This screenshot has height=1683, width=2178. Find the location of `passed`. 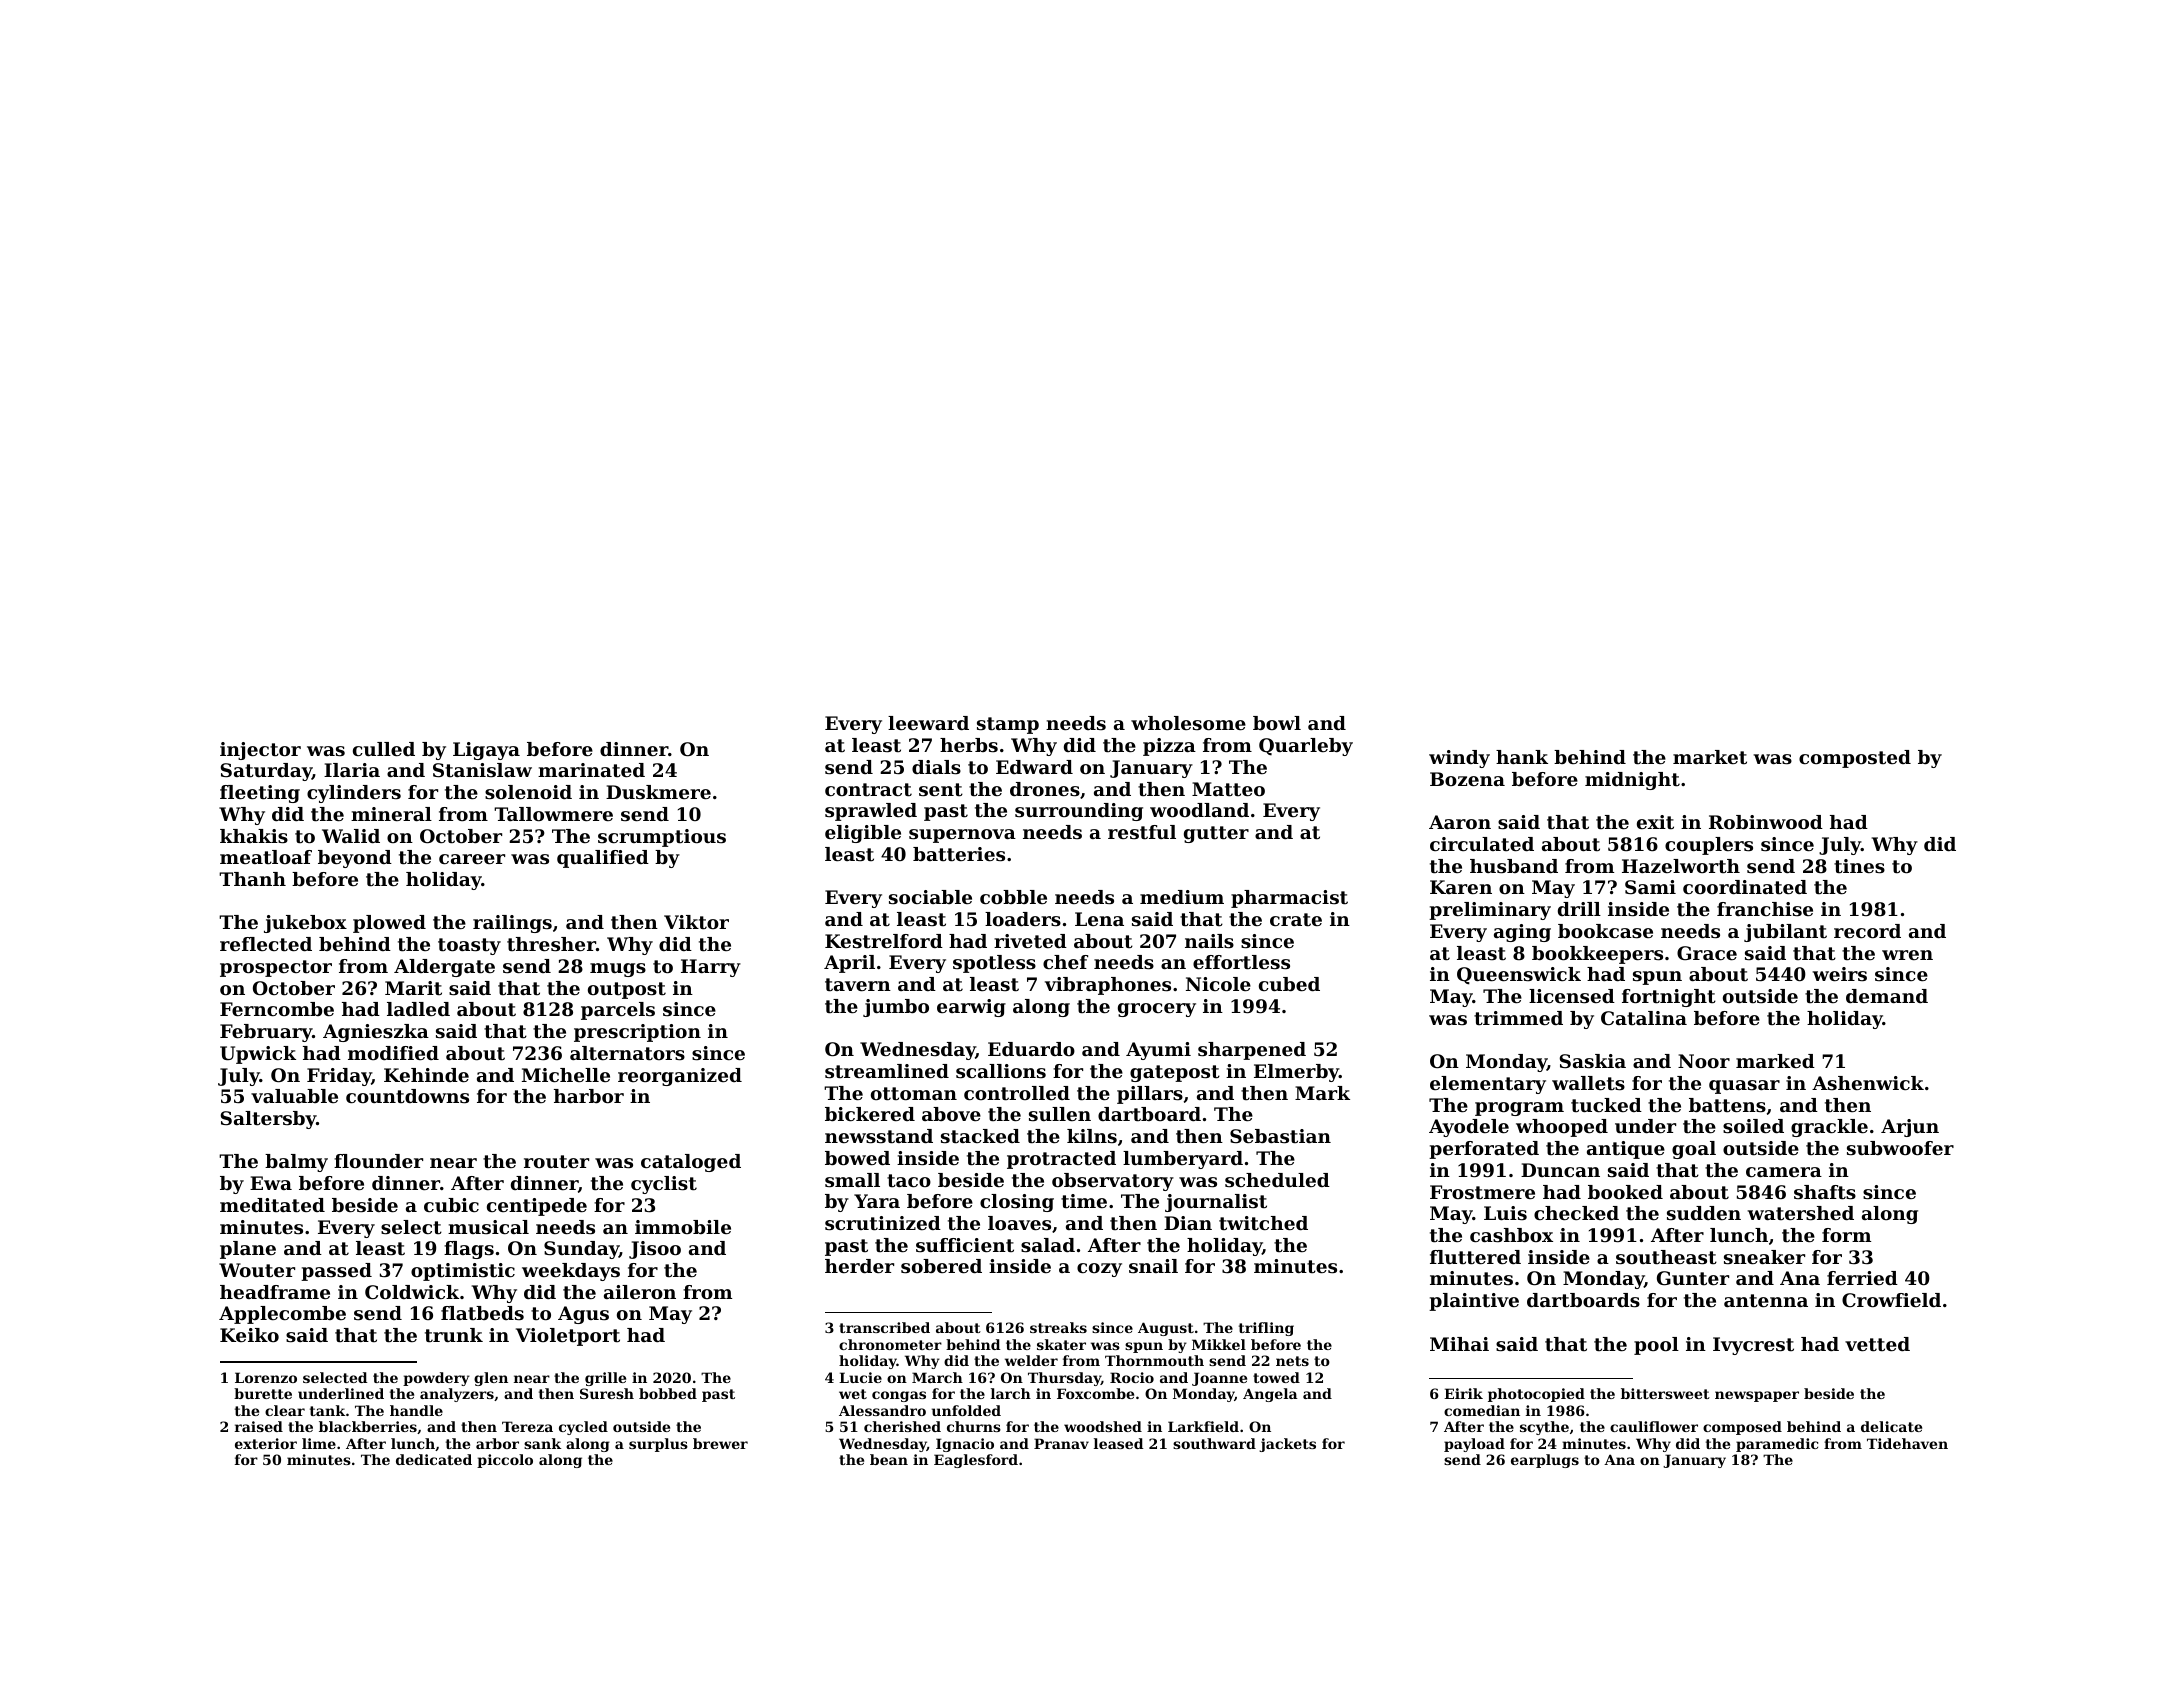

passed is located at coordinates (336, 1272).
